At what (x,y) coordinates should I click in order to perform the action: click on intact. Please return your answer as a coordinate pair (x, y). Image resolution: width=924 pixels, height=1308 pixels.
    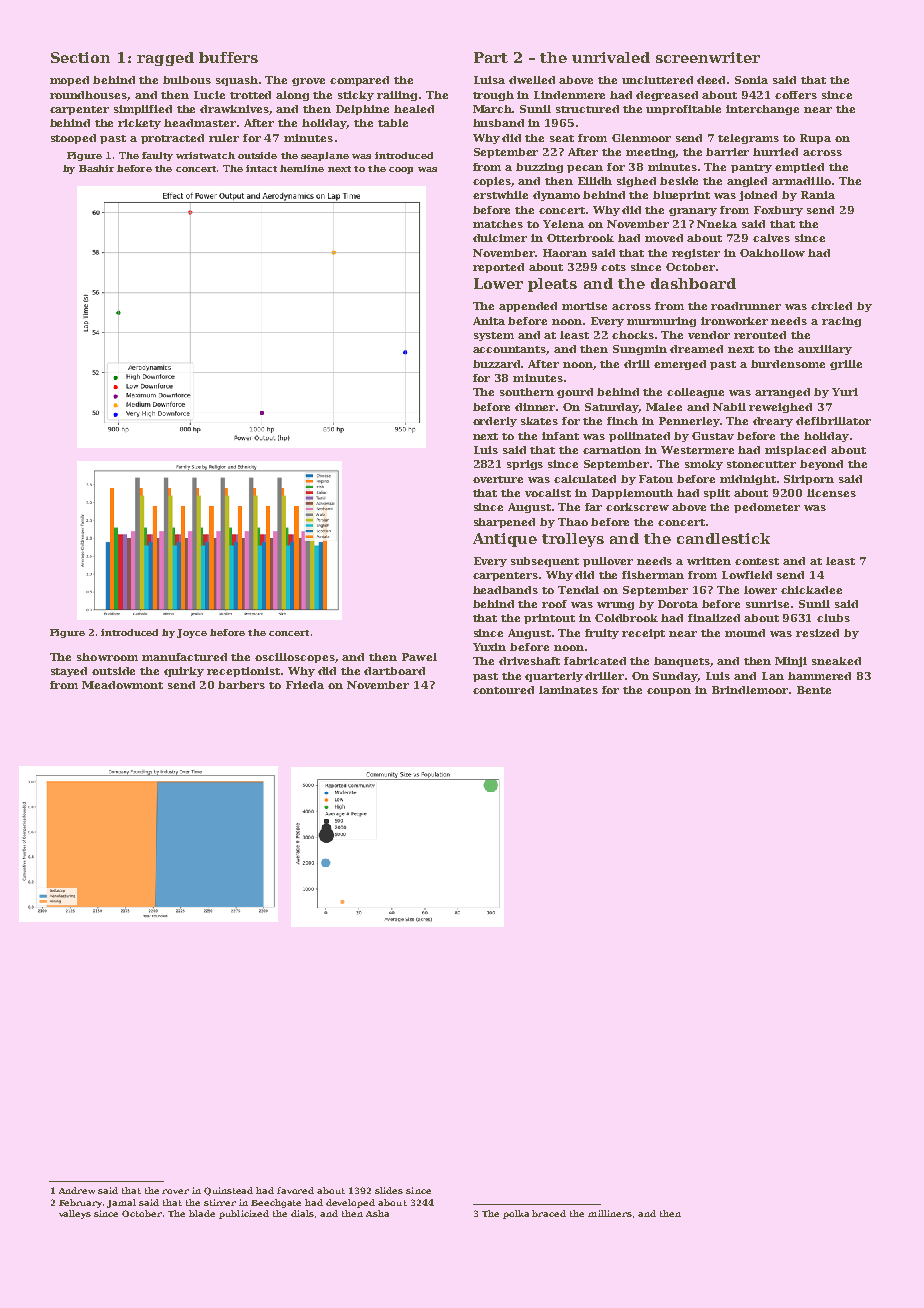
    Looking at the image, I should click on (261, 168).
